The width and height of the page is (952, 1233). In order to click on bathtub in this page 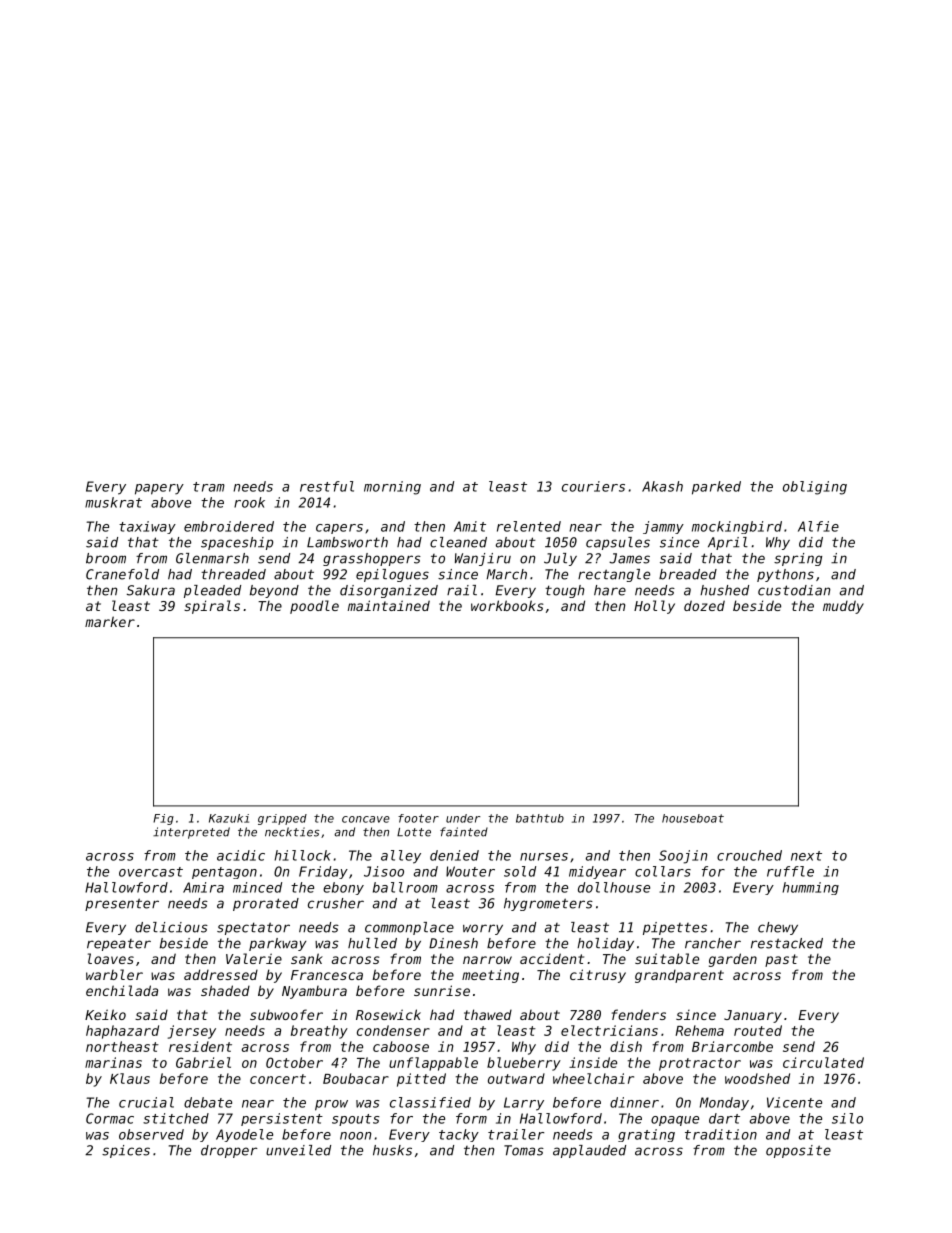, I will do `click(540, 818)`.
